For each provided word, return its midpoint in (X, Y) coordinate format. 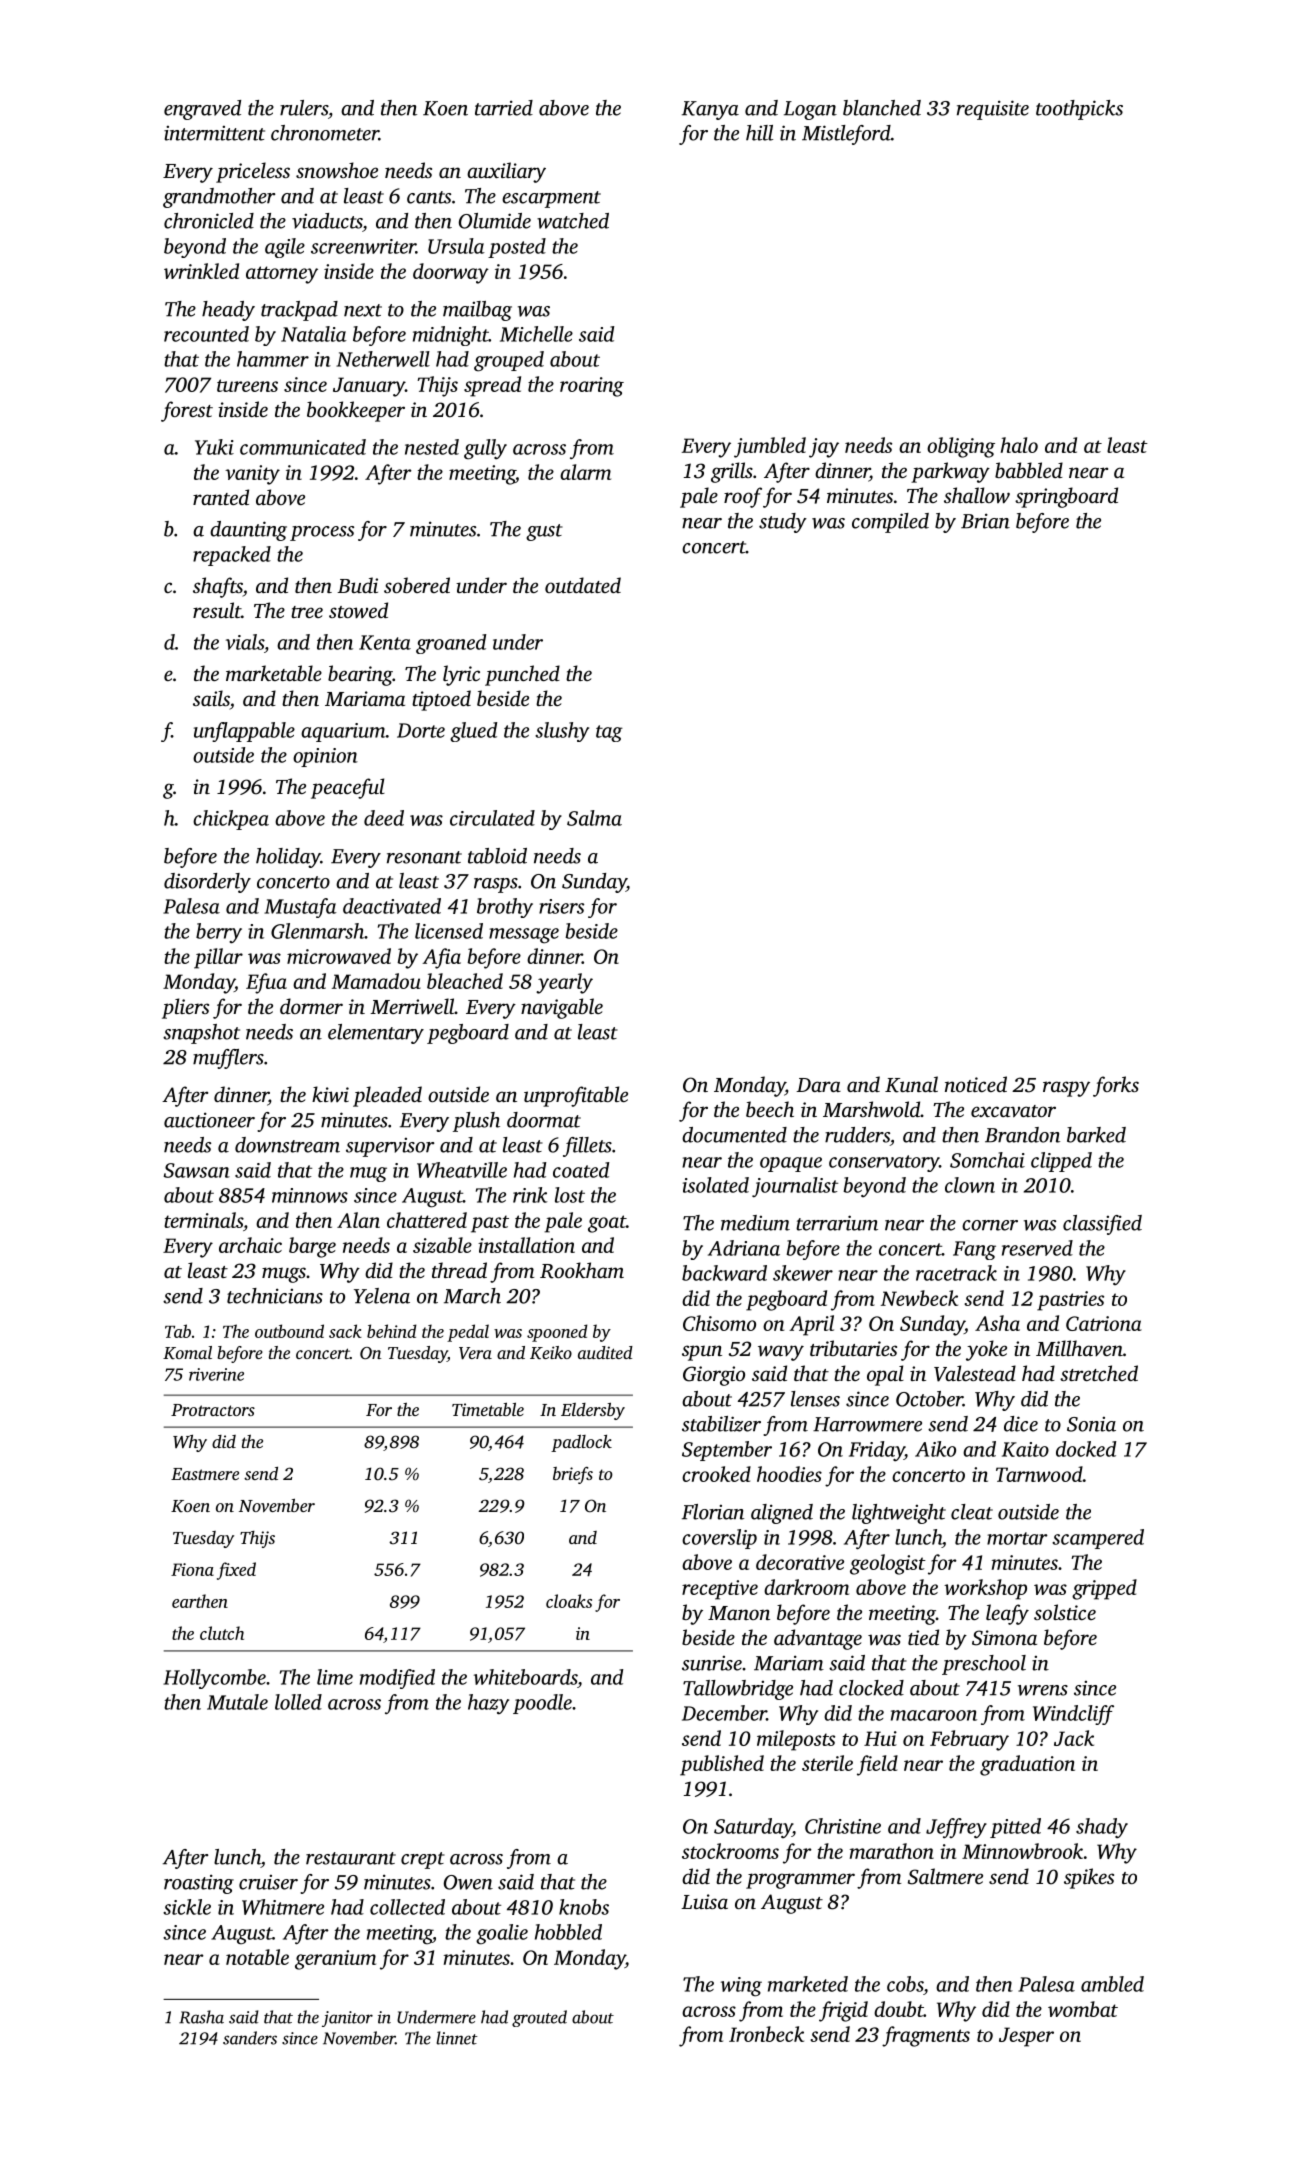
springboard (1066, 497)
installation (526, 1245)
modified (397, 1679)
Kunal (911, 1084)
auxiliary (506, 172)
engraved (202, 110)
